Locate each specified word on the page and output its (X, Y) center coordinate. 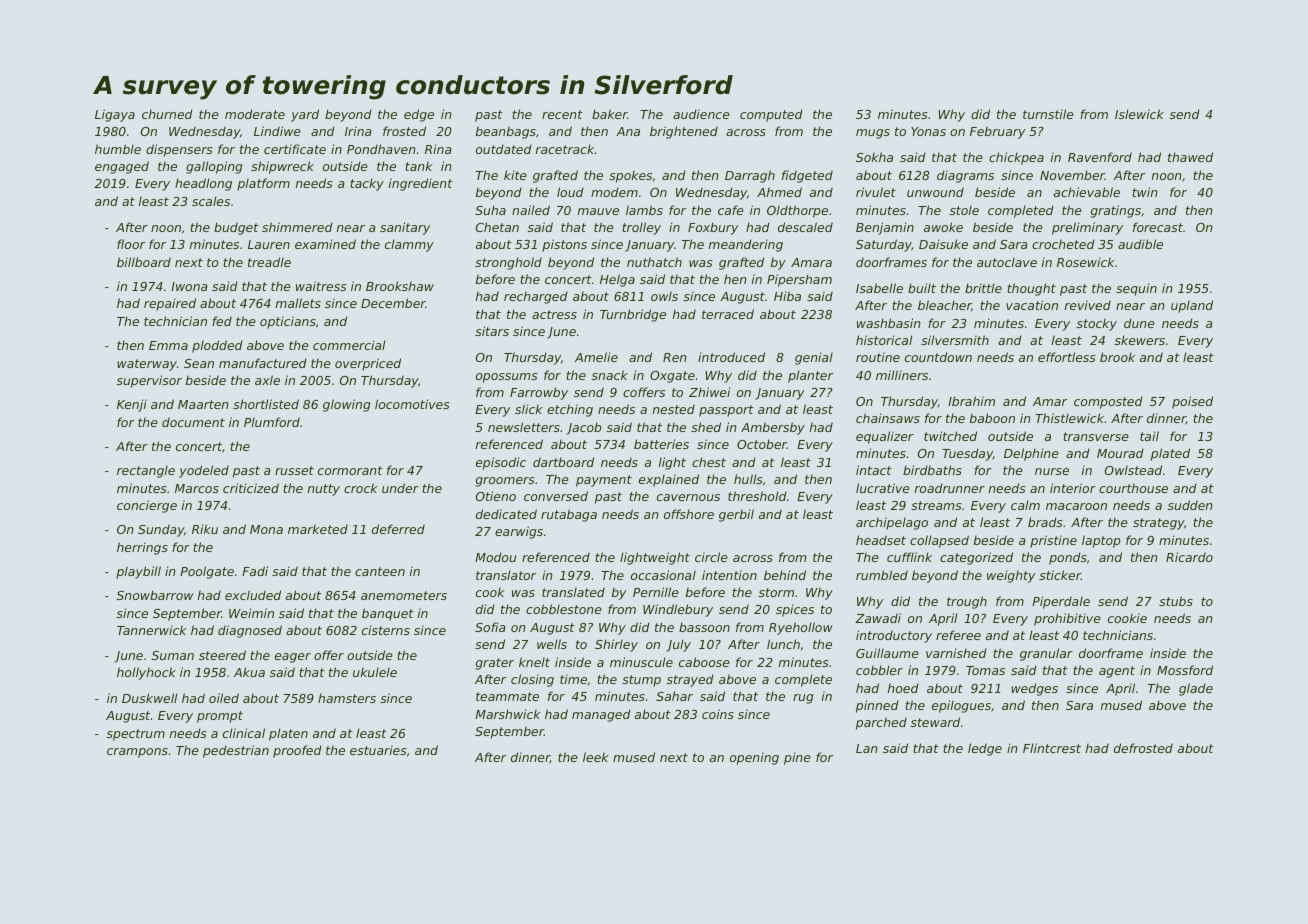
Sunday (161, 530)
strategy (1158, 524)
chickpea (1016, 158)
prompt (220, 717)
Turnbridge (633, 315)
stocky (1097, 324)
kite (515, 175)
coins (718, 714)
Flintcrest (1052, 748)
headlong (203, 184)
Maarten (203, 404)
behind (785, 575)
